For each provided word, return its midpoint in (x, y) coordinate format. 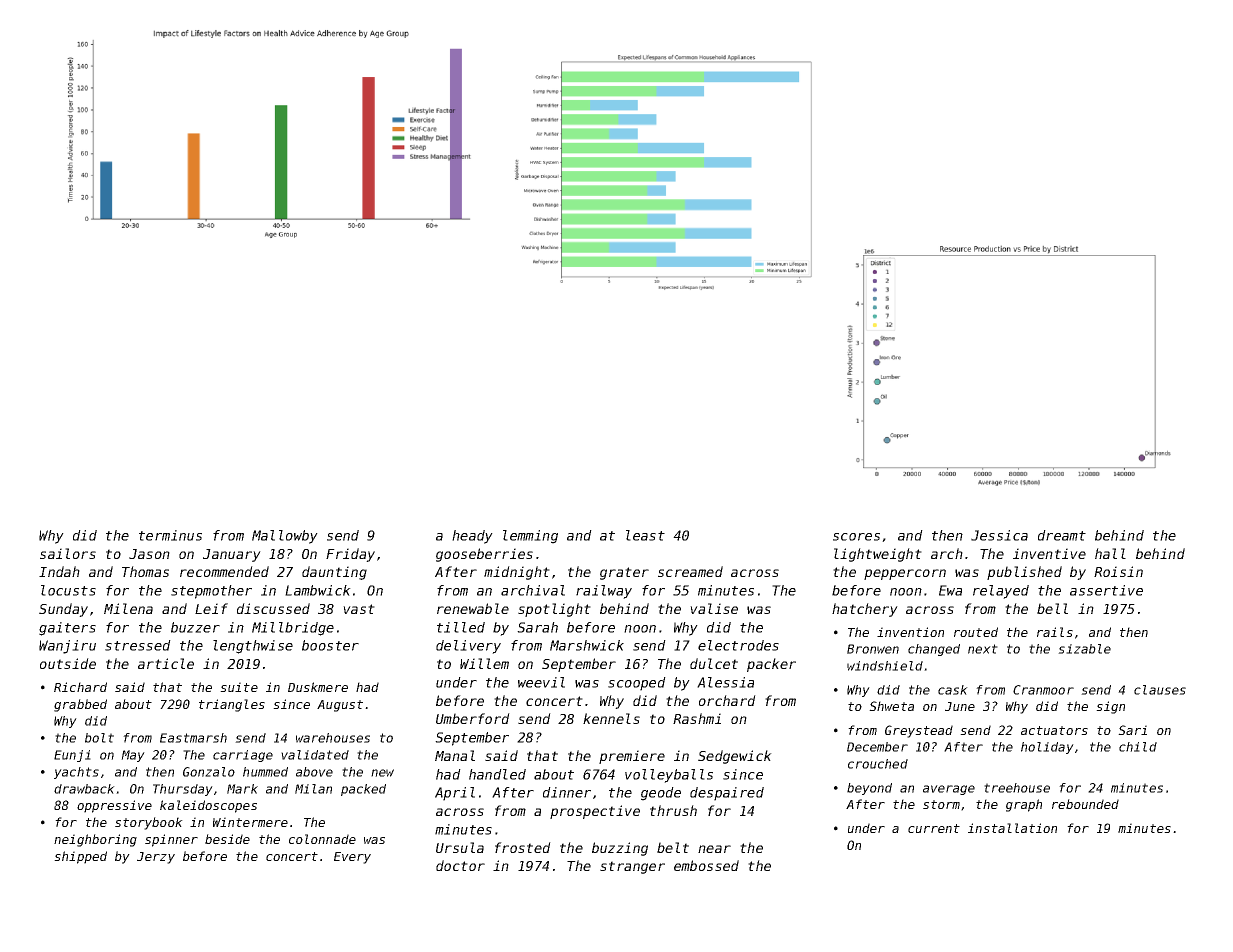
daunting (334, 573)
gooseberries (484, 555)
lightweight (878, 555)
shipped (80, 857)
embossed (706, 865)
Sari (1132, 730)
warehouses (333, 738)
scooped (637, 684)
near (714, 849)
